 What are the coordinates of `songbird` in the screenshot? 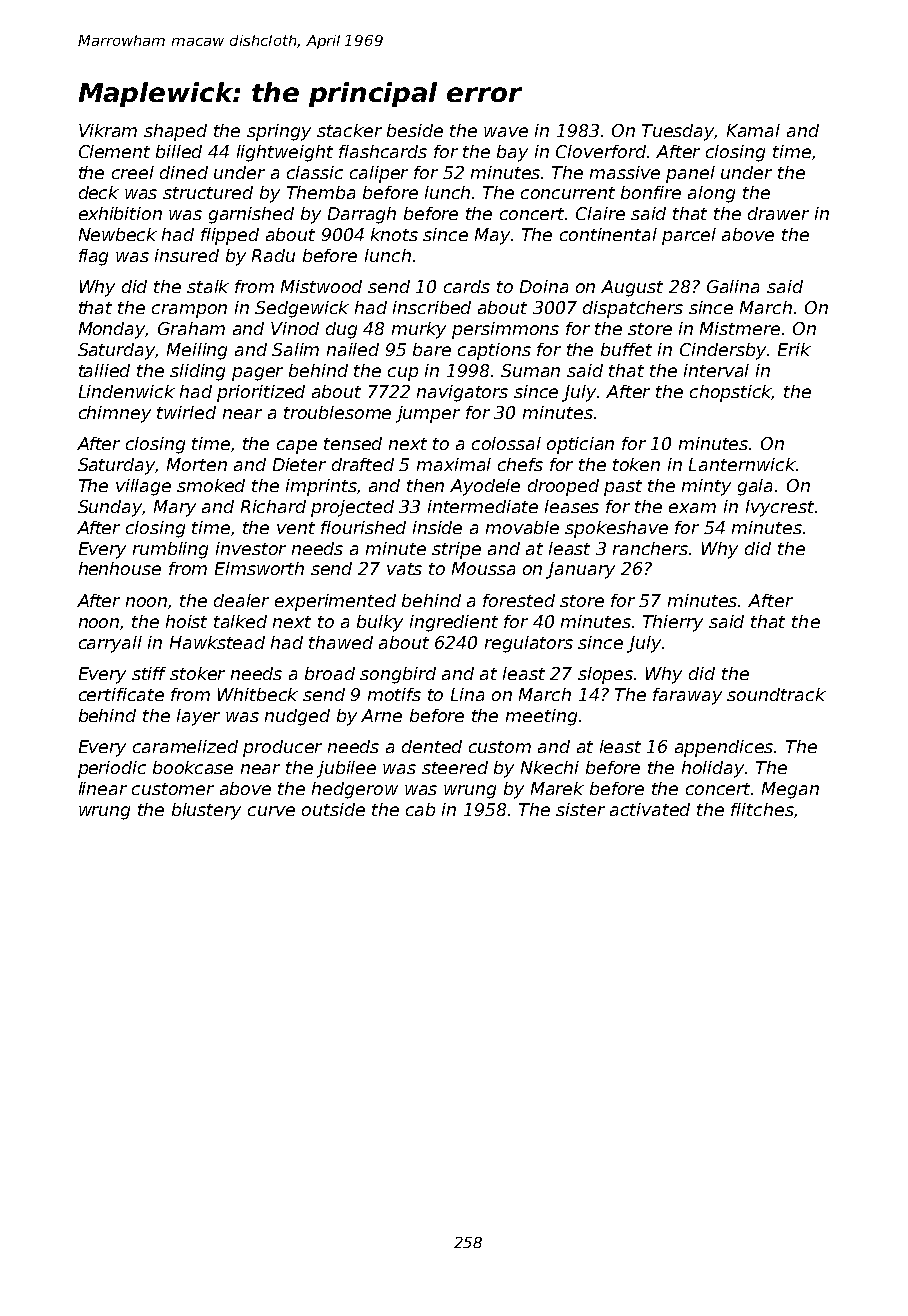 It's located at (398, 675).
